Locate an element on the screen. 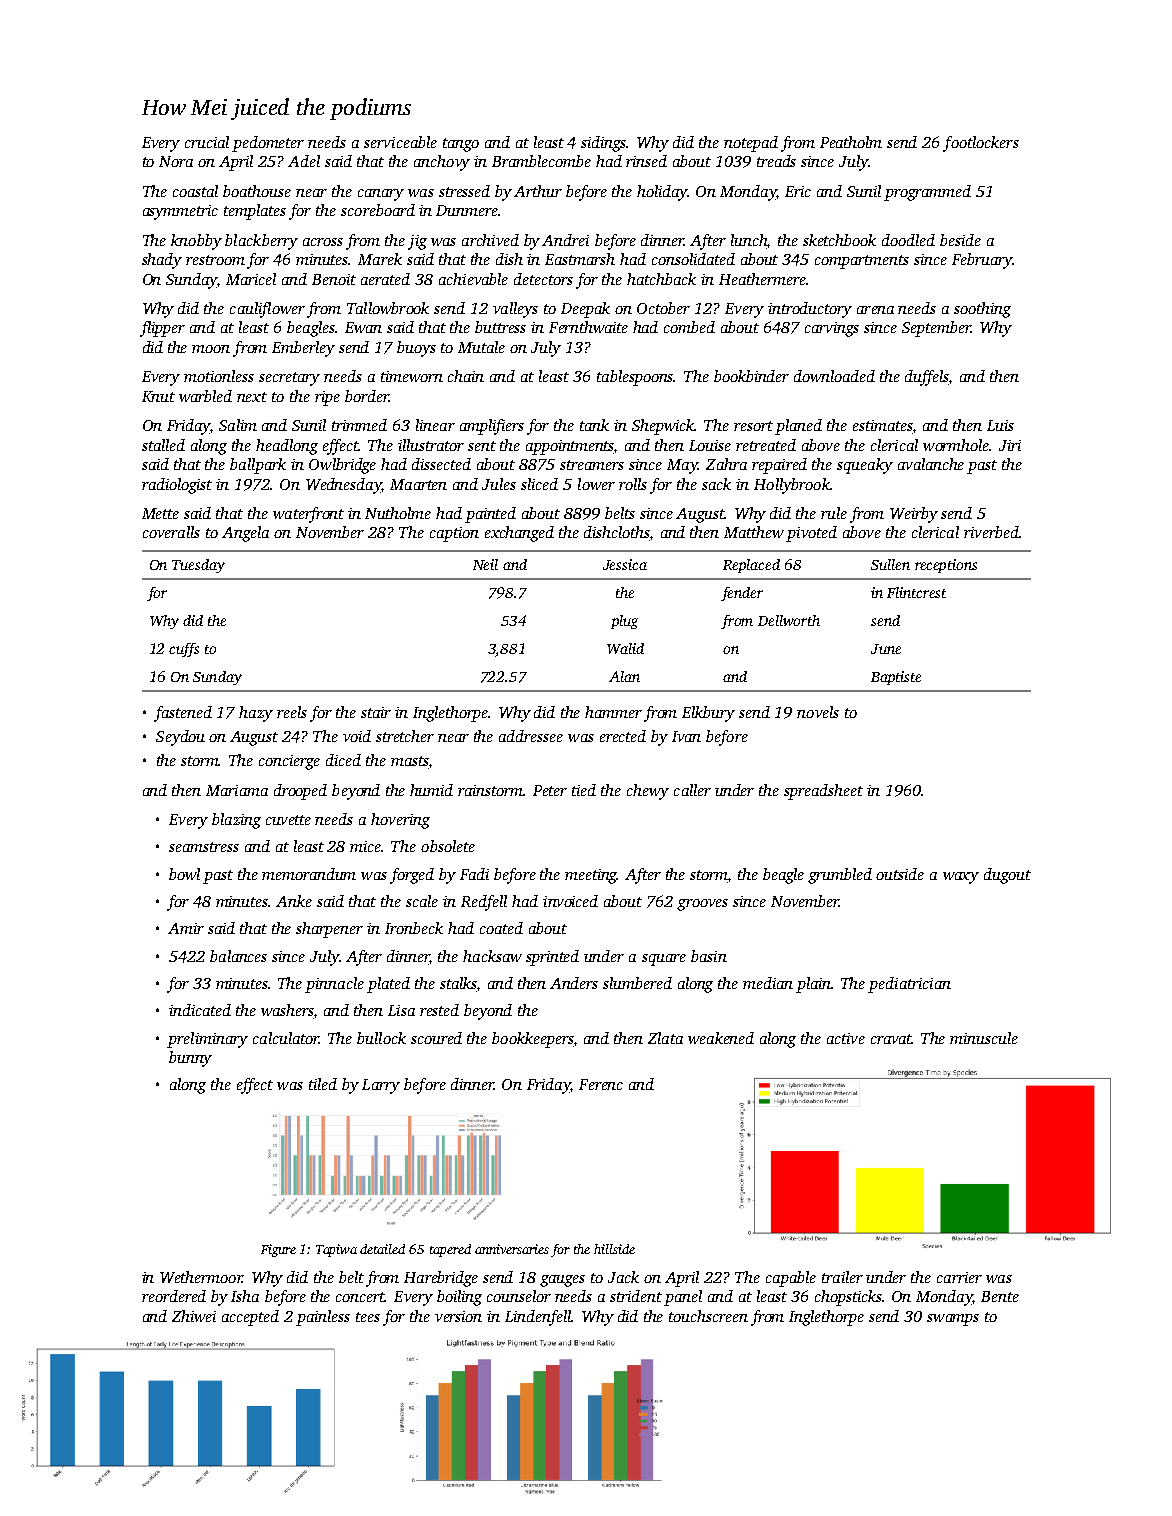 The width and height of the screenshot is (1172, 1516). flipper is located at coordinates (162, 329).
